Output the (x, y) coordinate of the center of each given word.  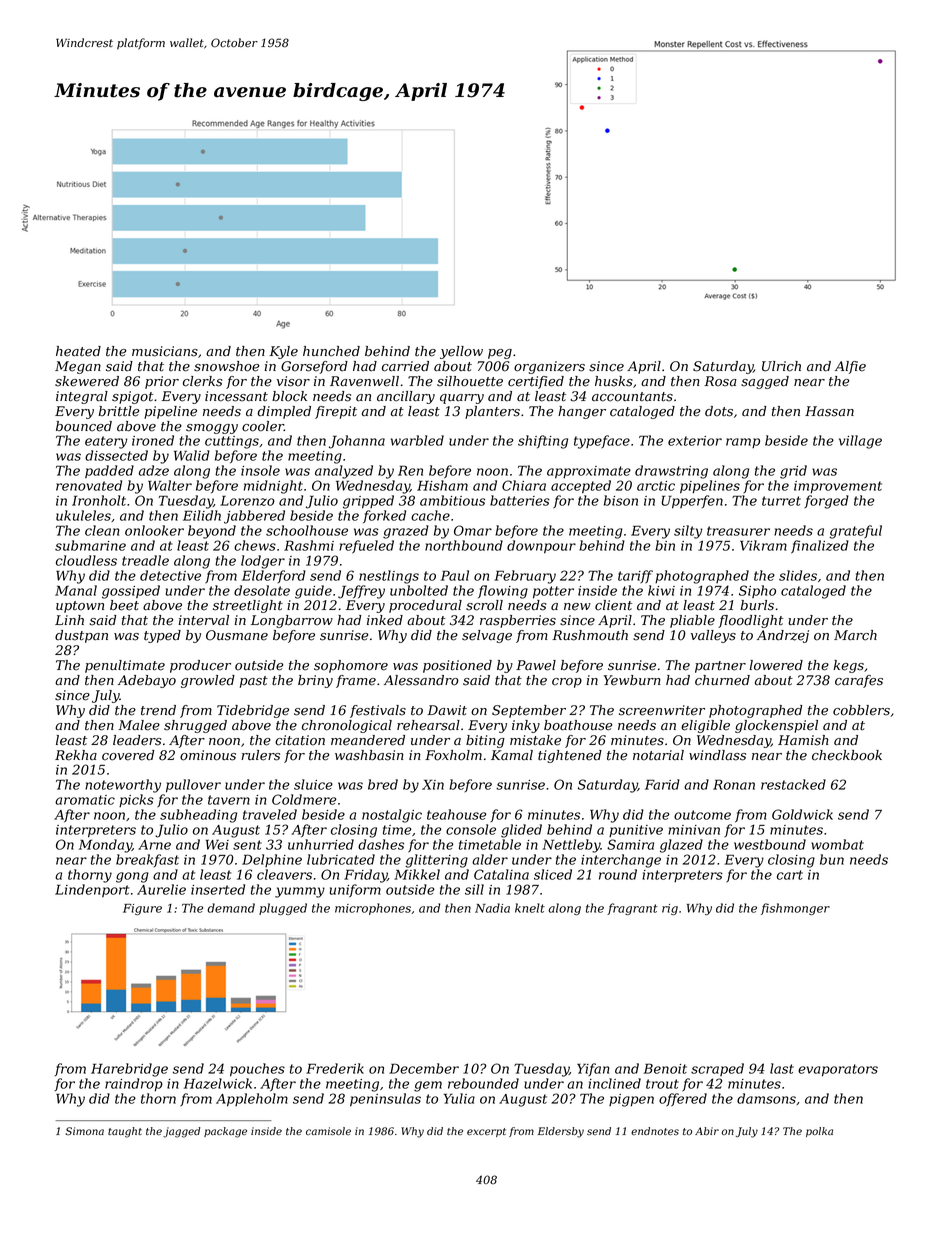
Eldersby (561, 1132)
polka (819, 1132)
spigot (132, 397)
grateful (856, 532)
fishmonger (795, 909)
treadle (145, 560)
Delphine (272, 860)
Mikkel (417, 874)
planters (492, 412)
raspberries (518, 621)
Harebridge (129, 1070)
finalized (820, 547)
